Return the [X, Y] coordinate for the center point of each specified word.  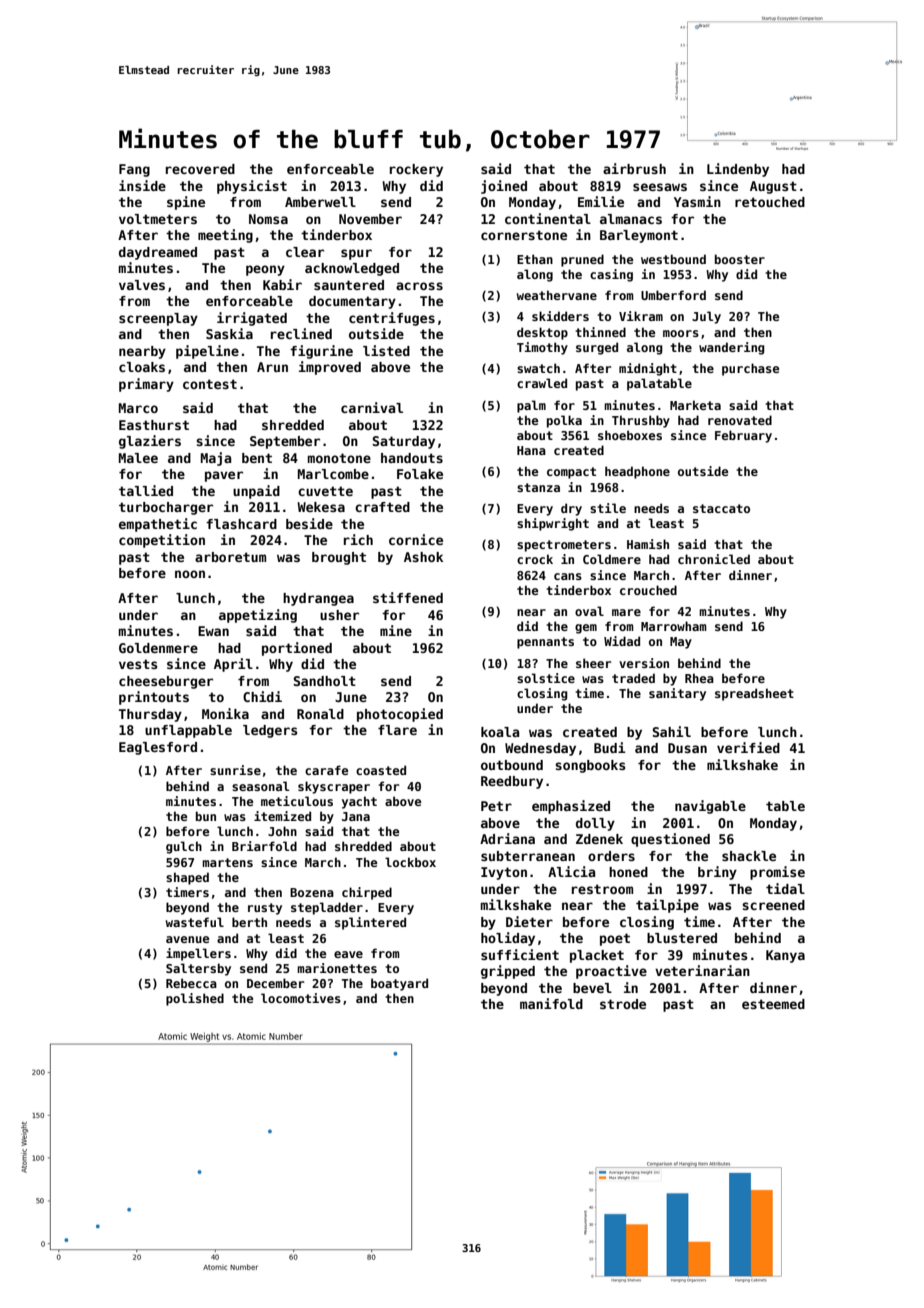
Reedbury [512, 782]
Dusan [687, 748]
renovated [740, 420]
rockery [416, 170]
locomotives [301, 998]
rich [358, 539]
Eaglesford [158, 748]
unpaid [256, 492]
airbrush [634, 168]
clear [305, 252]
